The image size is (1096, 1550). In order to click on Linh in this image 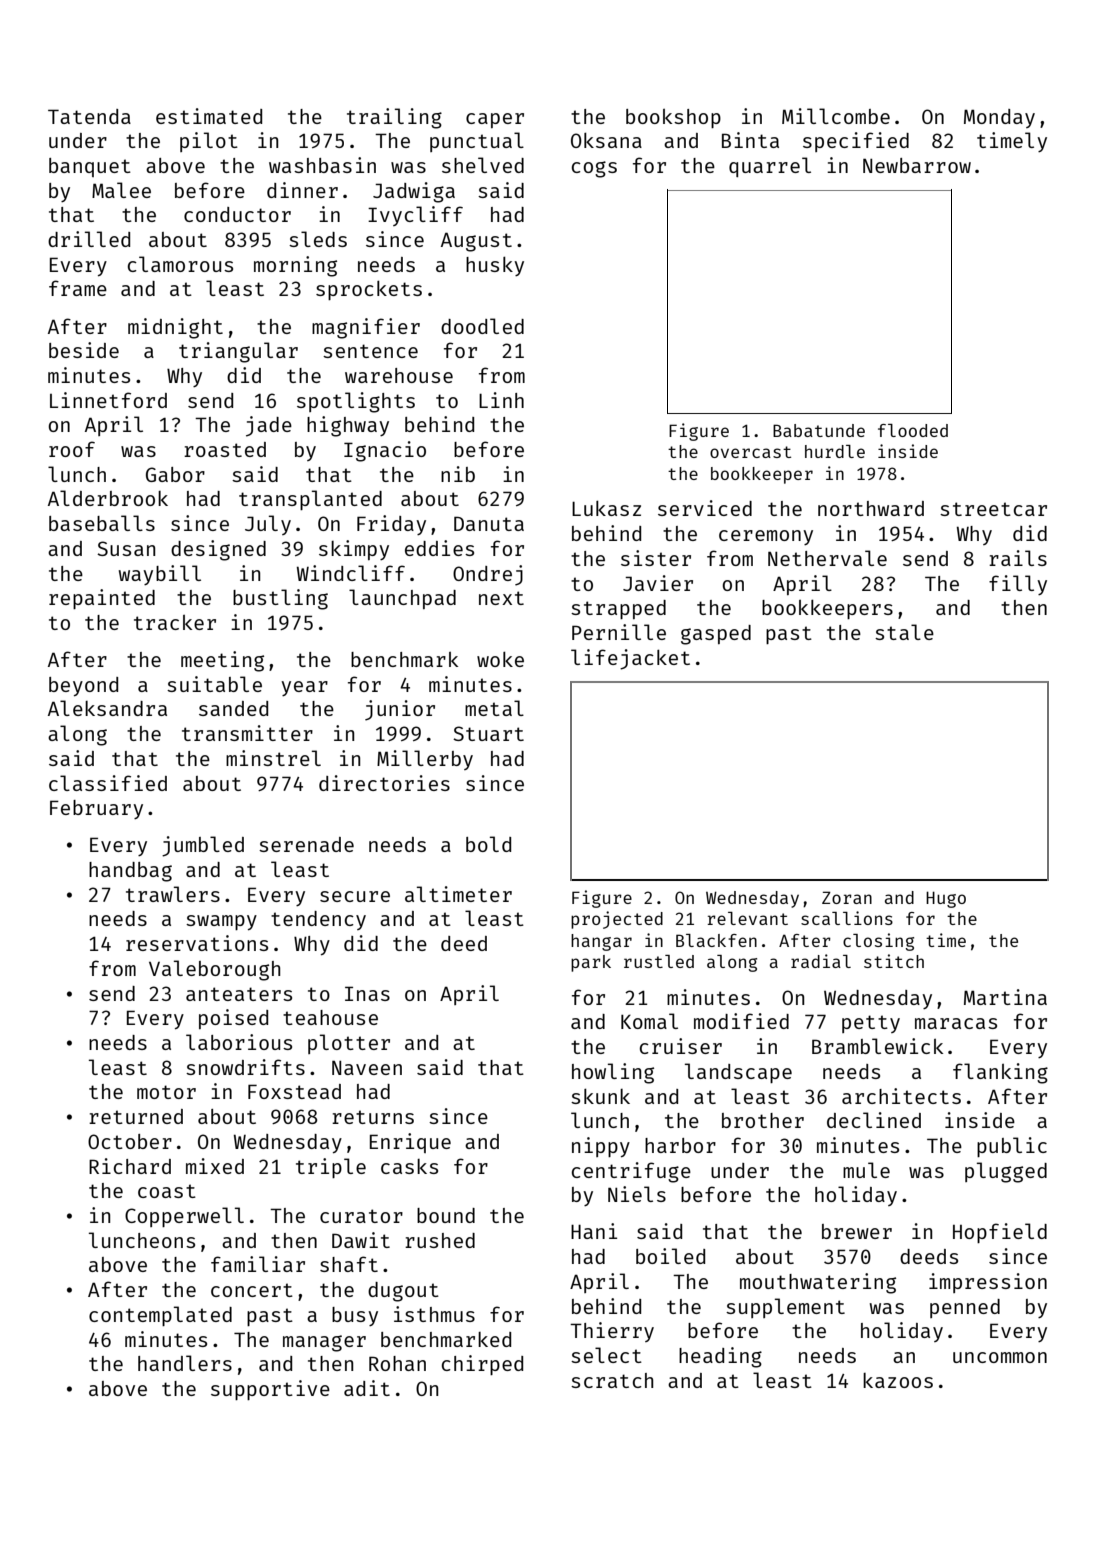, I will do `click(501, 400)`.
